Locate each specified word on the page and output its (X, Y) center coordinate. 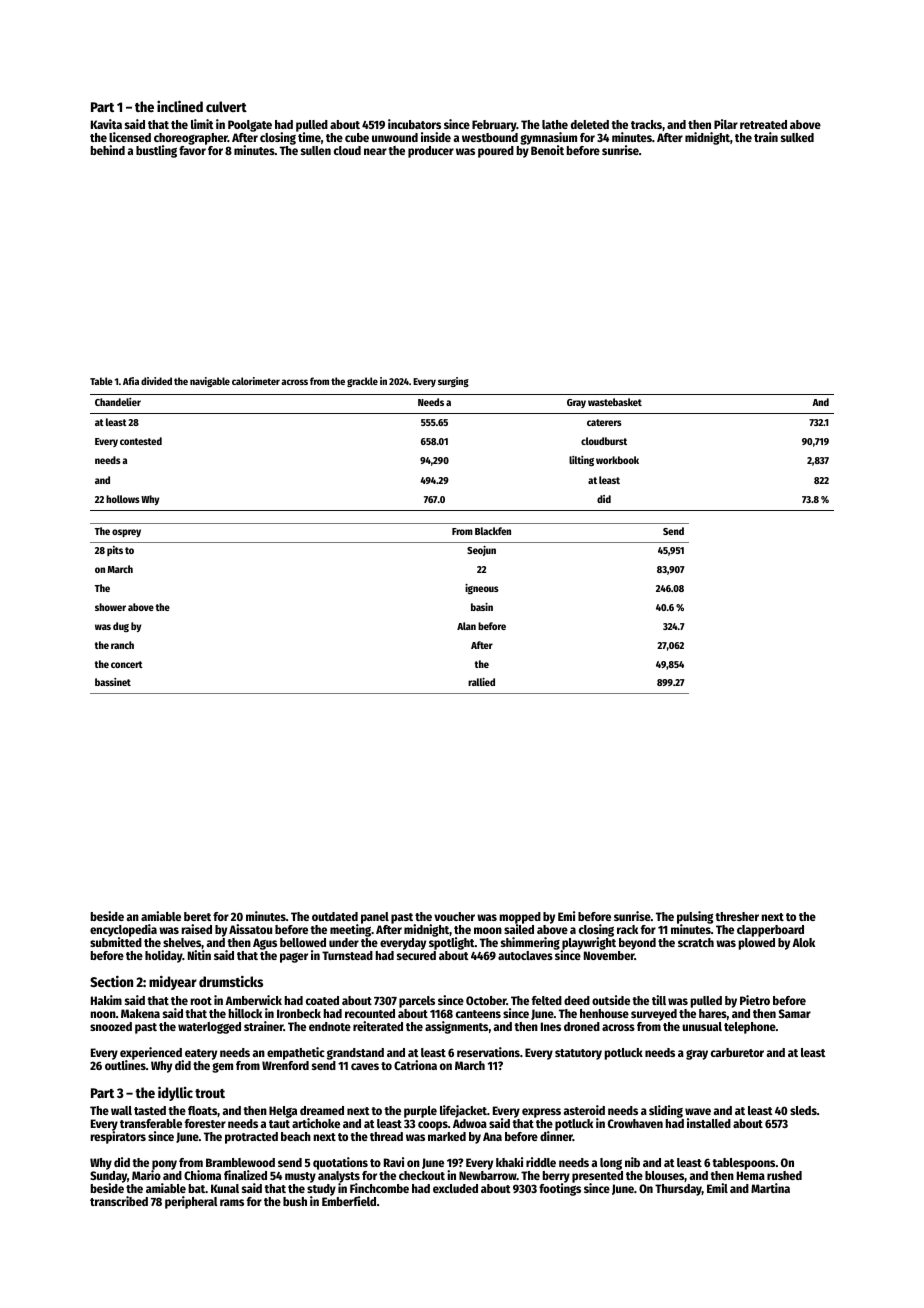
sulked (797, 137)
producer (431, 152)
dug (121, 627)
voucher (454, 916)
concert (127, 664)
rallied (481, 682)
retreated (763, 124)
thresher (737, 916)
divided (156, 381)
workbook (617, 460)
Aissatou (250, 929)
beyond (637, 944)
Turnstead (347, 955)
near (375, 151)
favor (192, 150)
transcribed (119, 1201)
